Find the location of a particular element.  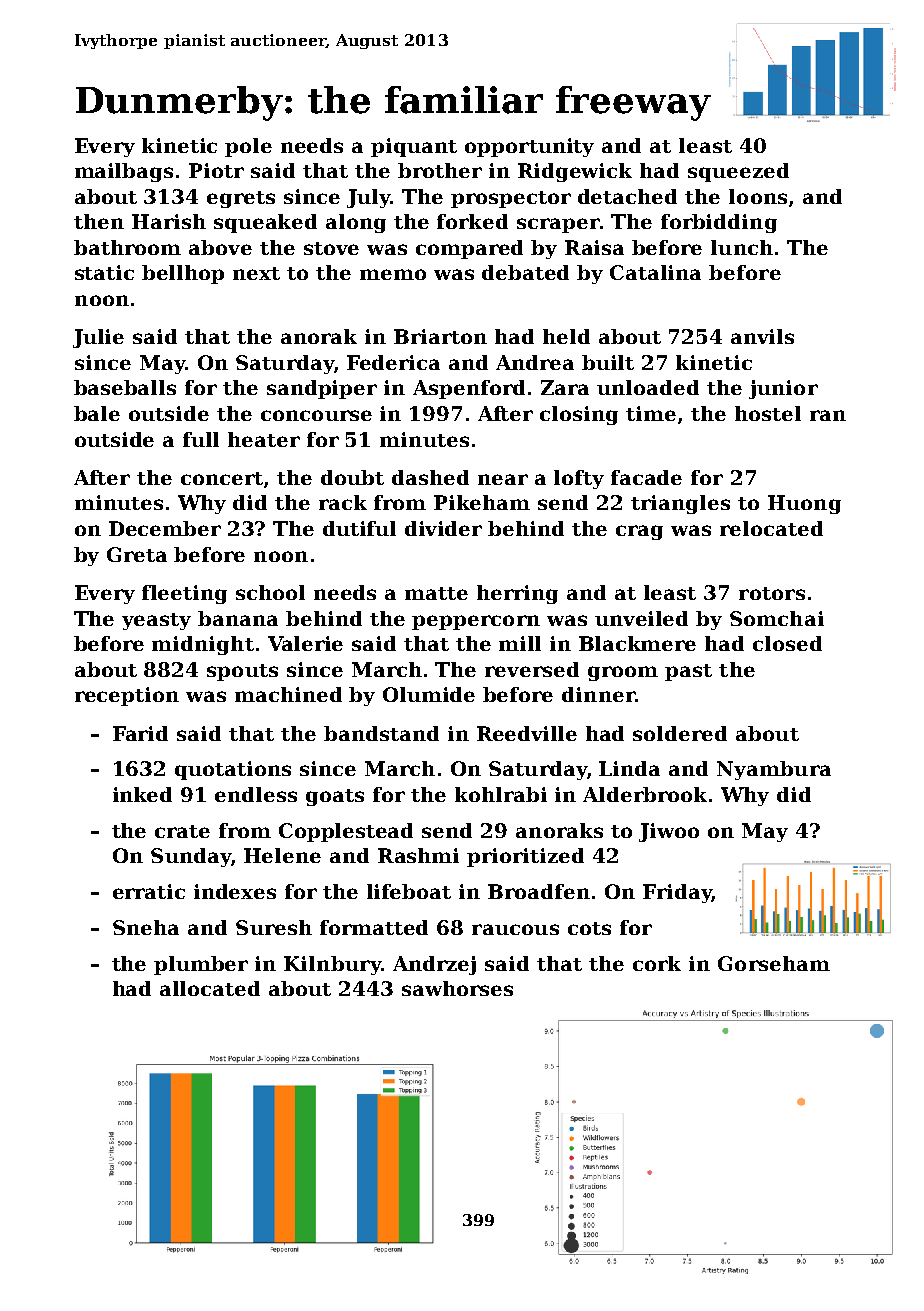

school is located at coordinates (270, 592).
